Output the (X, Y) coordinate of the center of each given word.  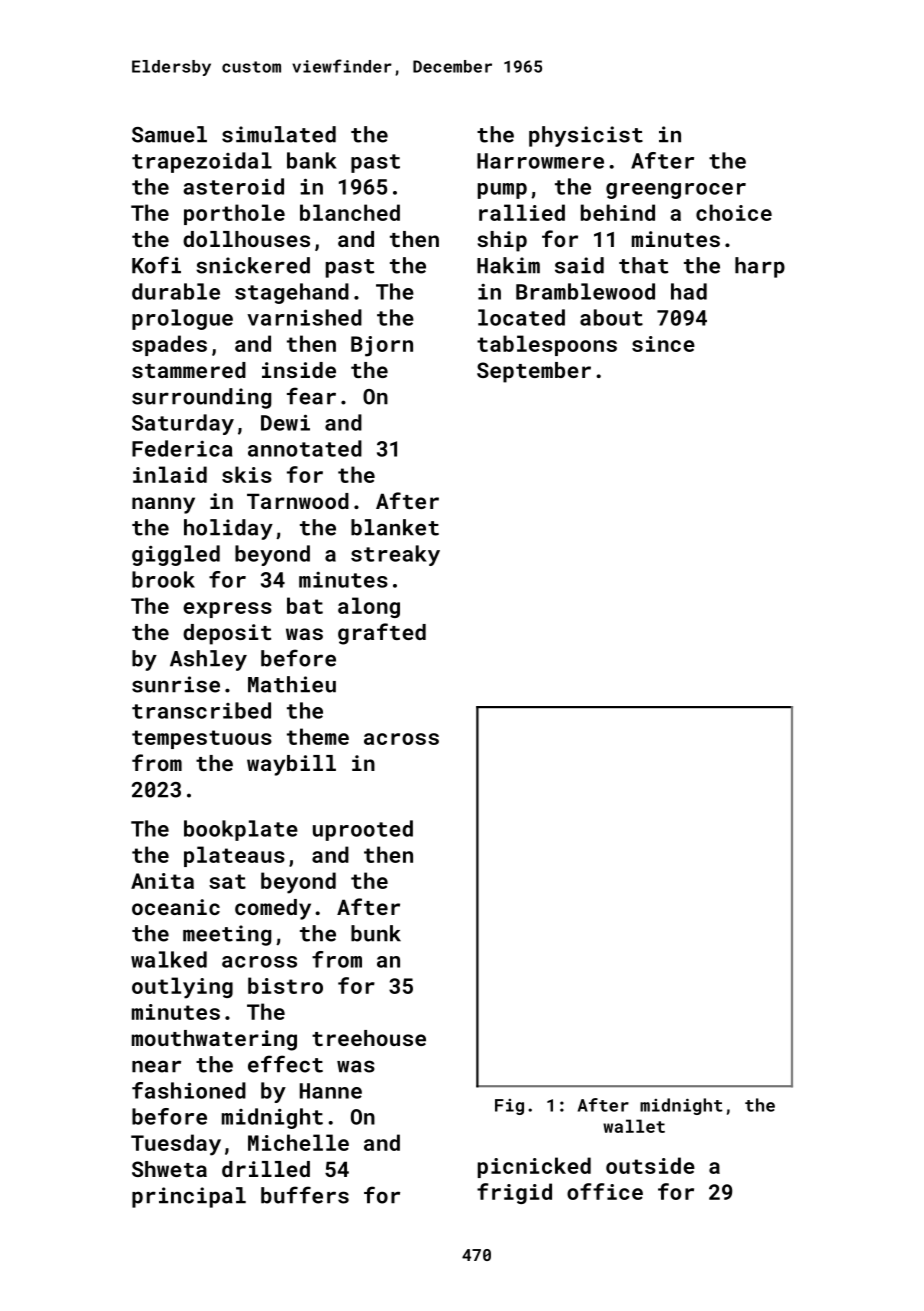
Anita (162, 881)
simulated (279, 134)
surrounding (201, 398)
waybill (291, 765)
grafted (382, 634)
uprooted (363, 830)
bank (312, 160)
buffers (305, 1195)
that (643, 265)
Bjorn (382, 346)
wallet (634, 1126)
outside (650, 1165)
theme (318, 736)
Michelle (298, 1142)
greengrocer (676, 191)
